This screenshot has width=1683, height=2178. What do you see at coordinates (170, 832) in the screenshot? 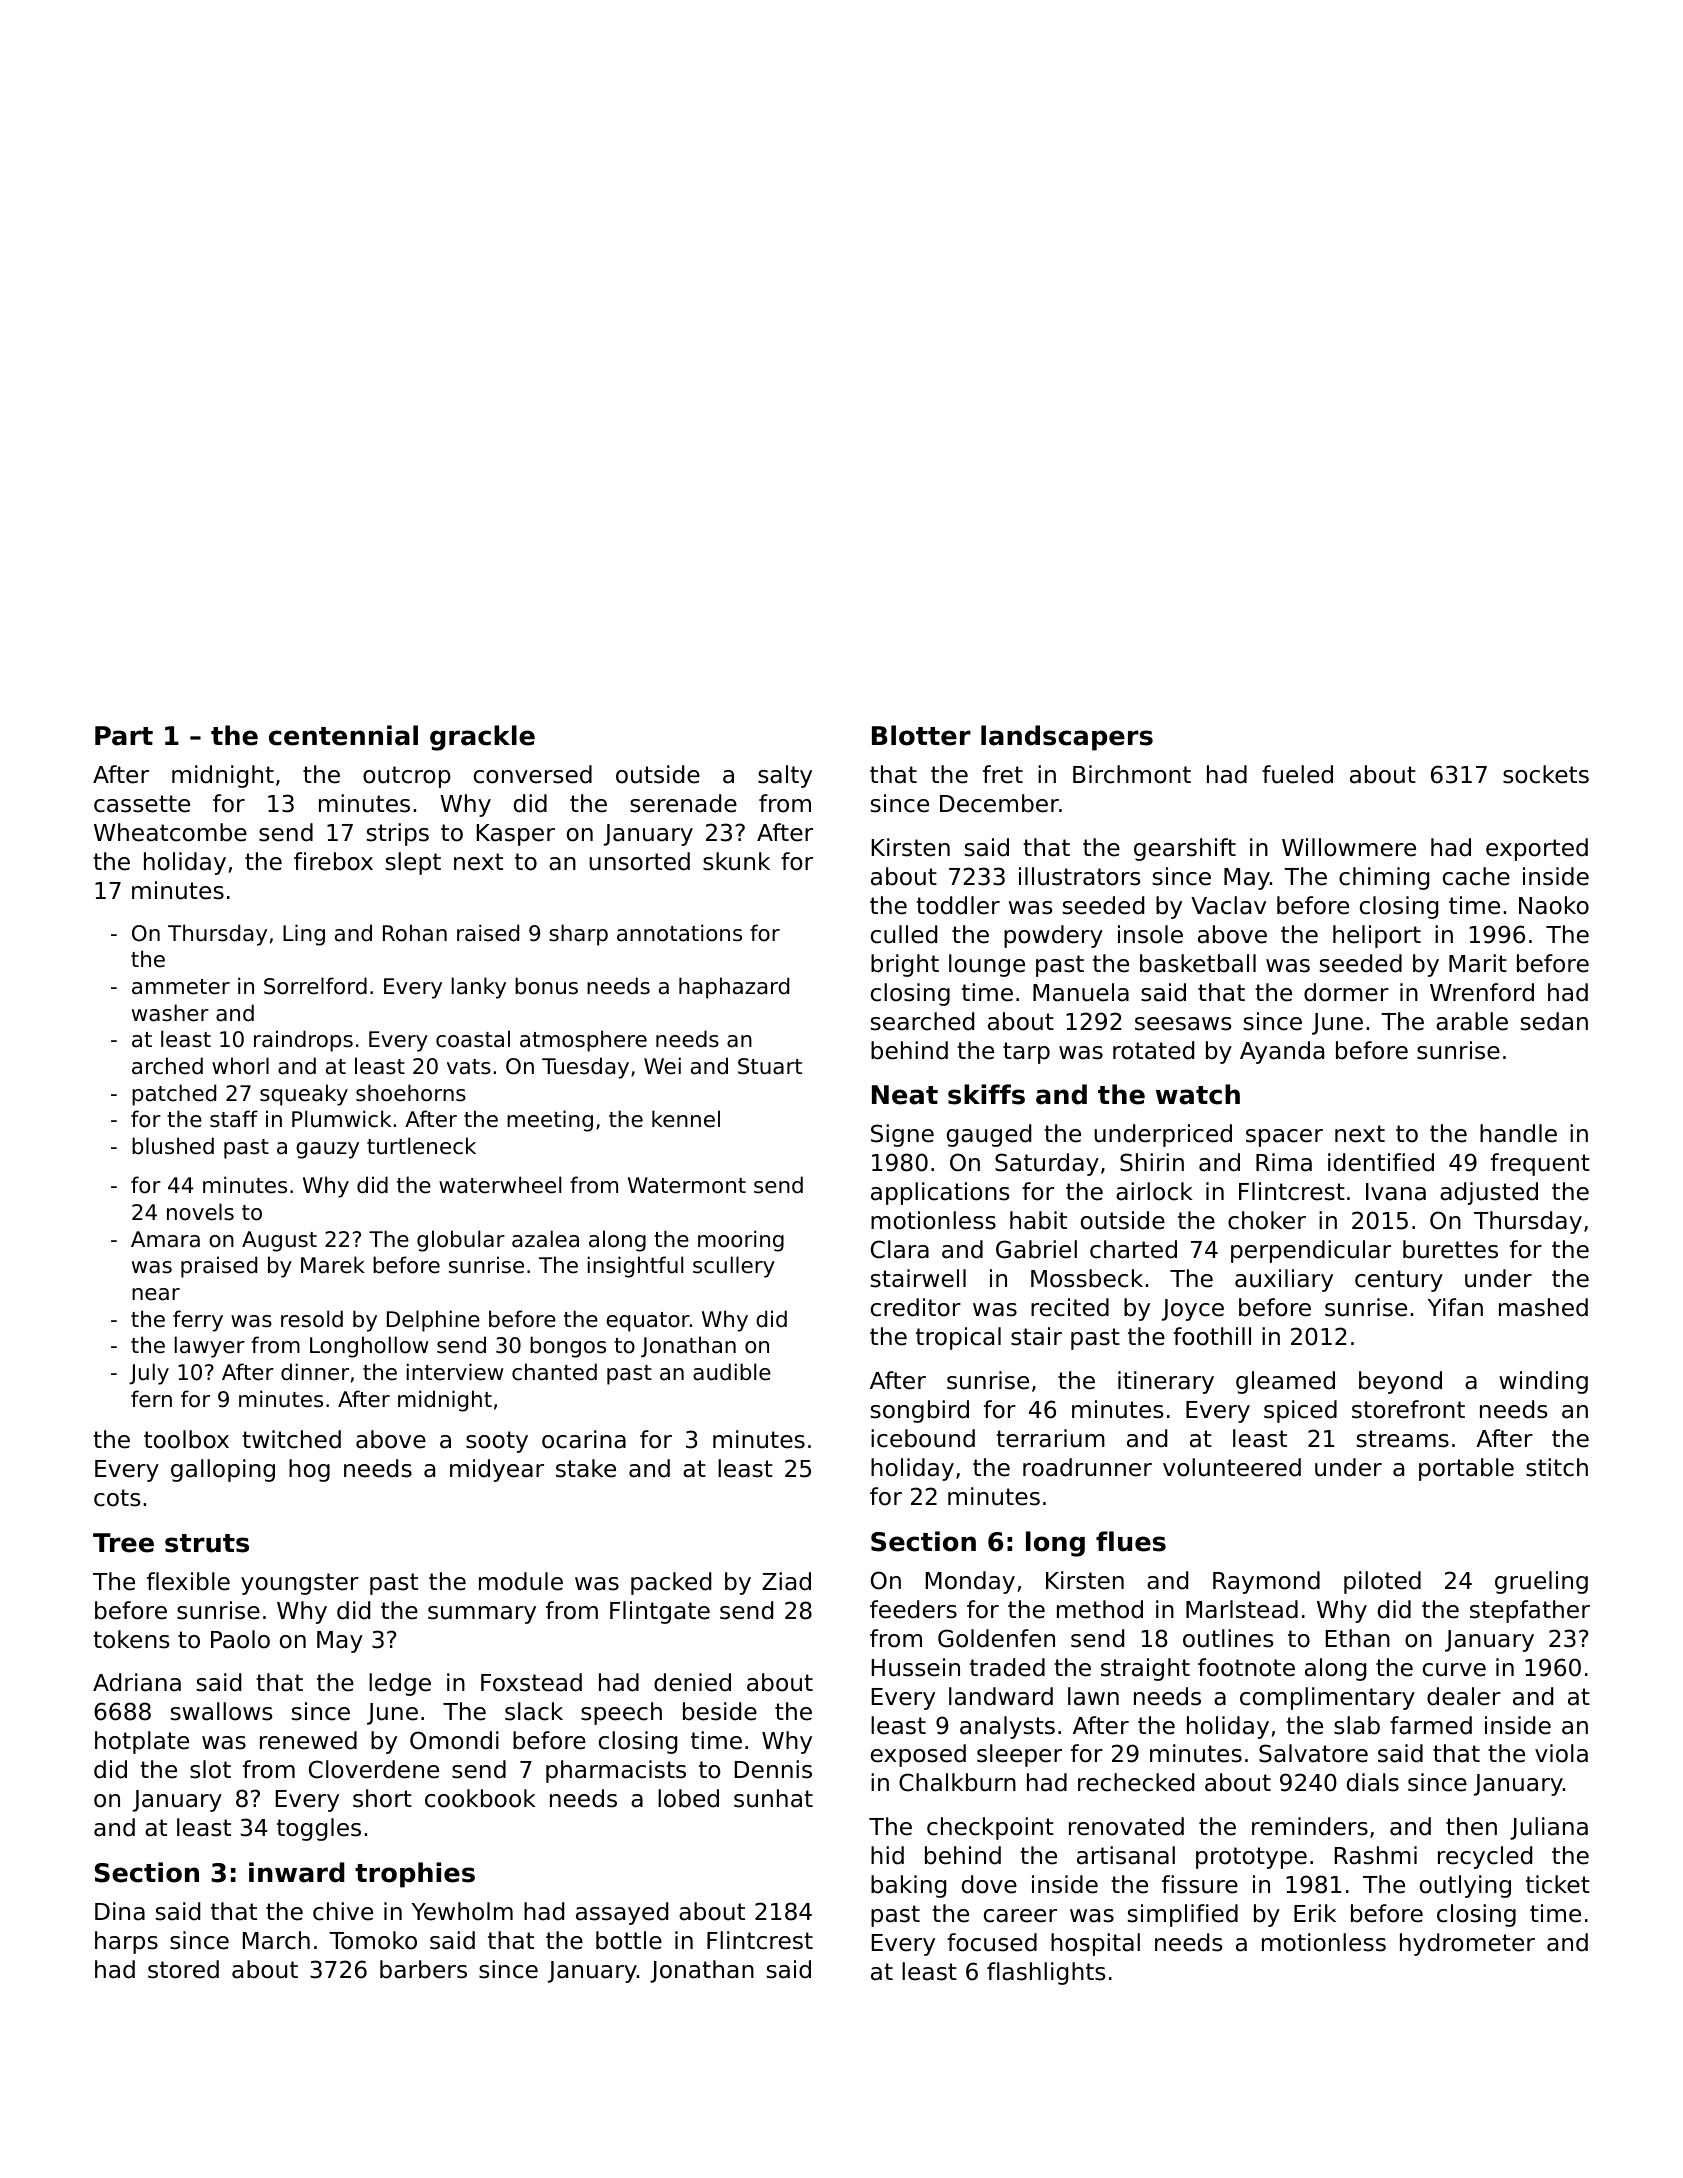
I see `Wheatcombe` at bounding box center [170, 832].
